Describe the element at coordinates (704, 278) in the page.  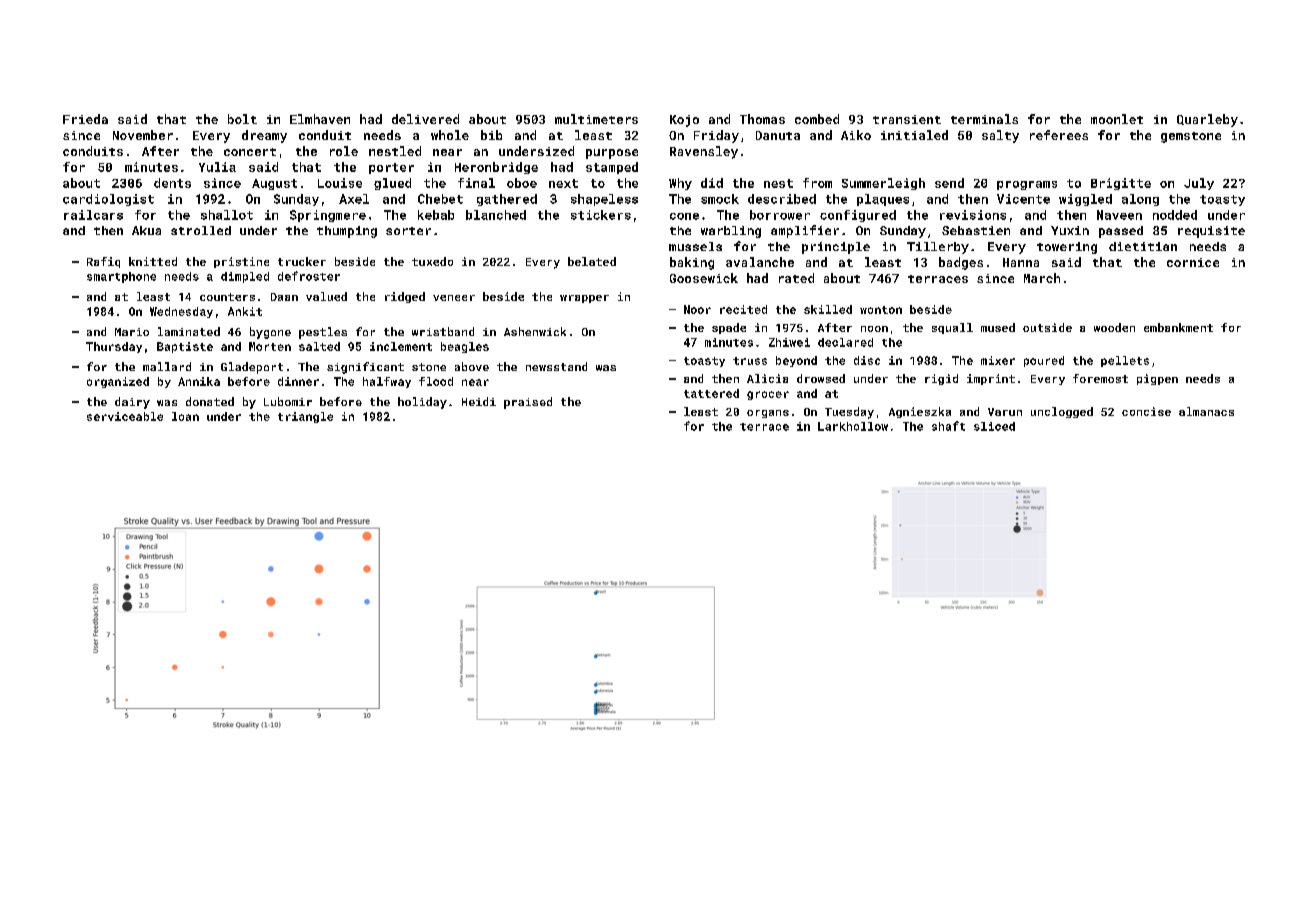
I see `Goosewick` at that location.
